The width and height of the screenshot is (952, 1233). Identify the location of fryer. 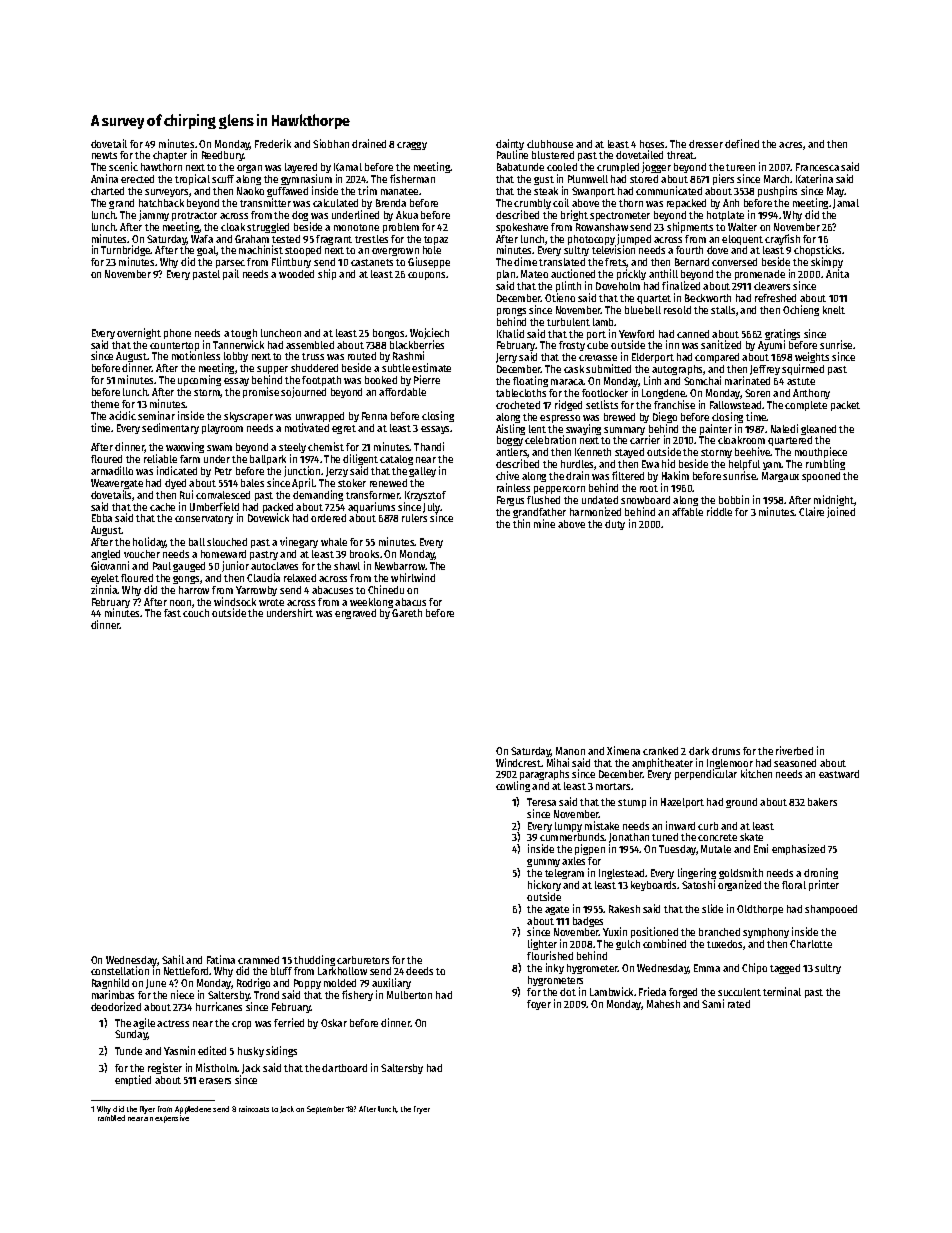
(422, 1110).
